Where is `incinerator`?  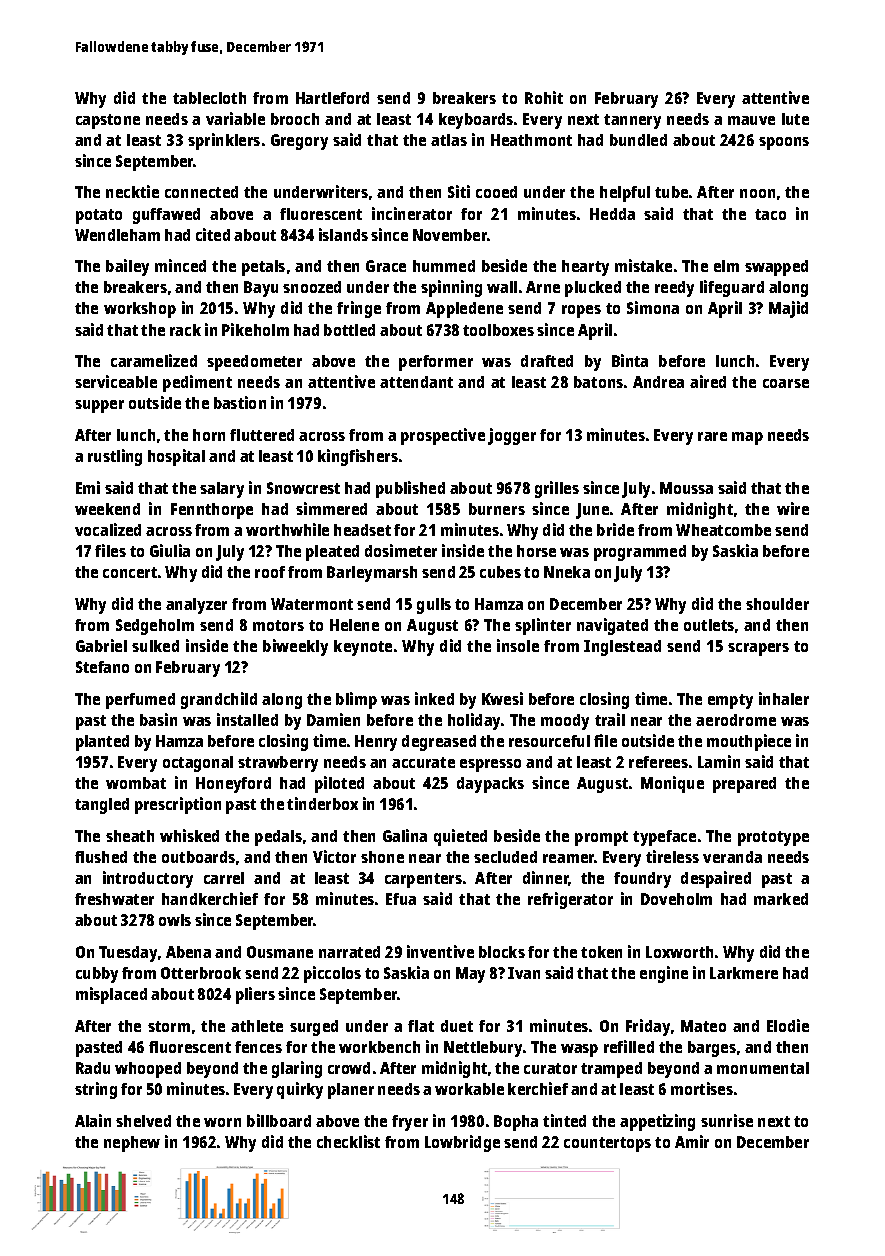
incinerator is located at coordinates (412, 213).
